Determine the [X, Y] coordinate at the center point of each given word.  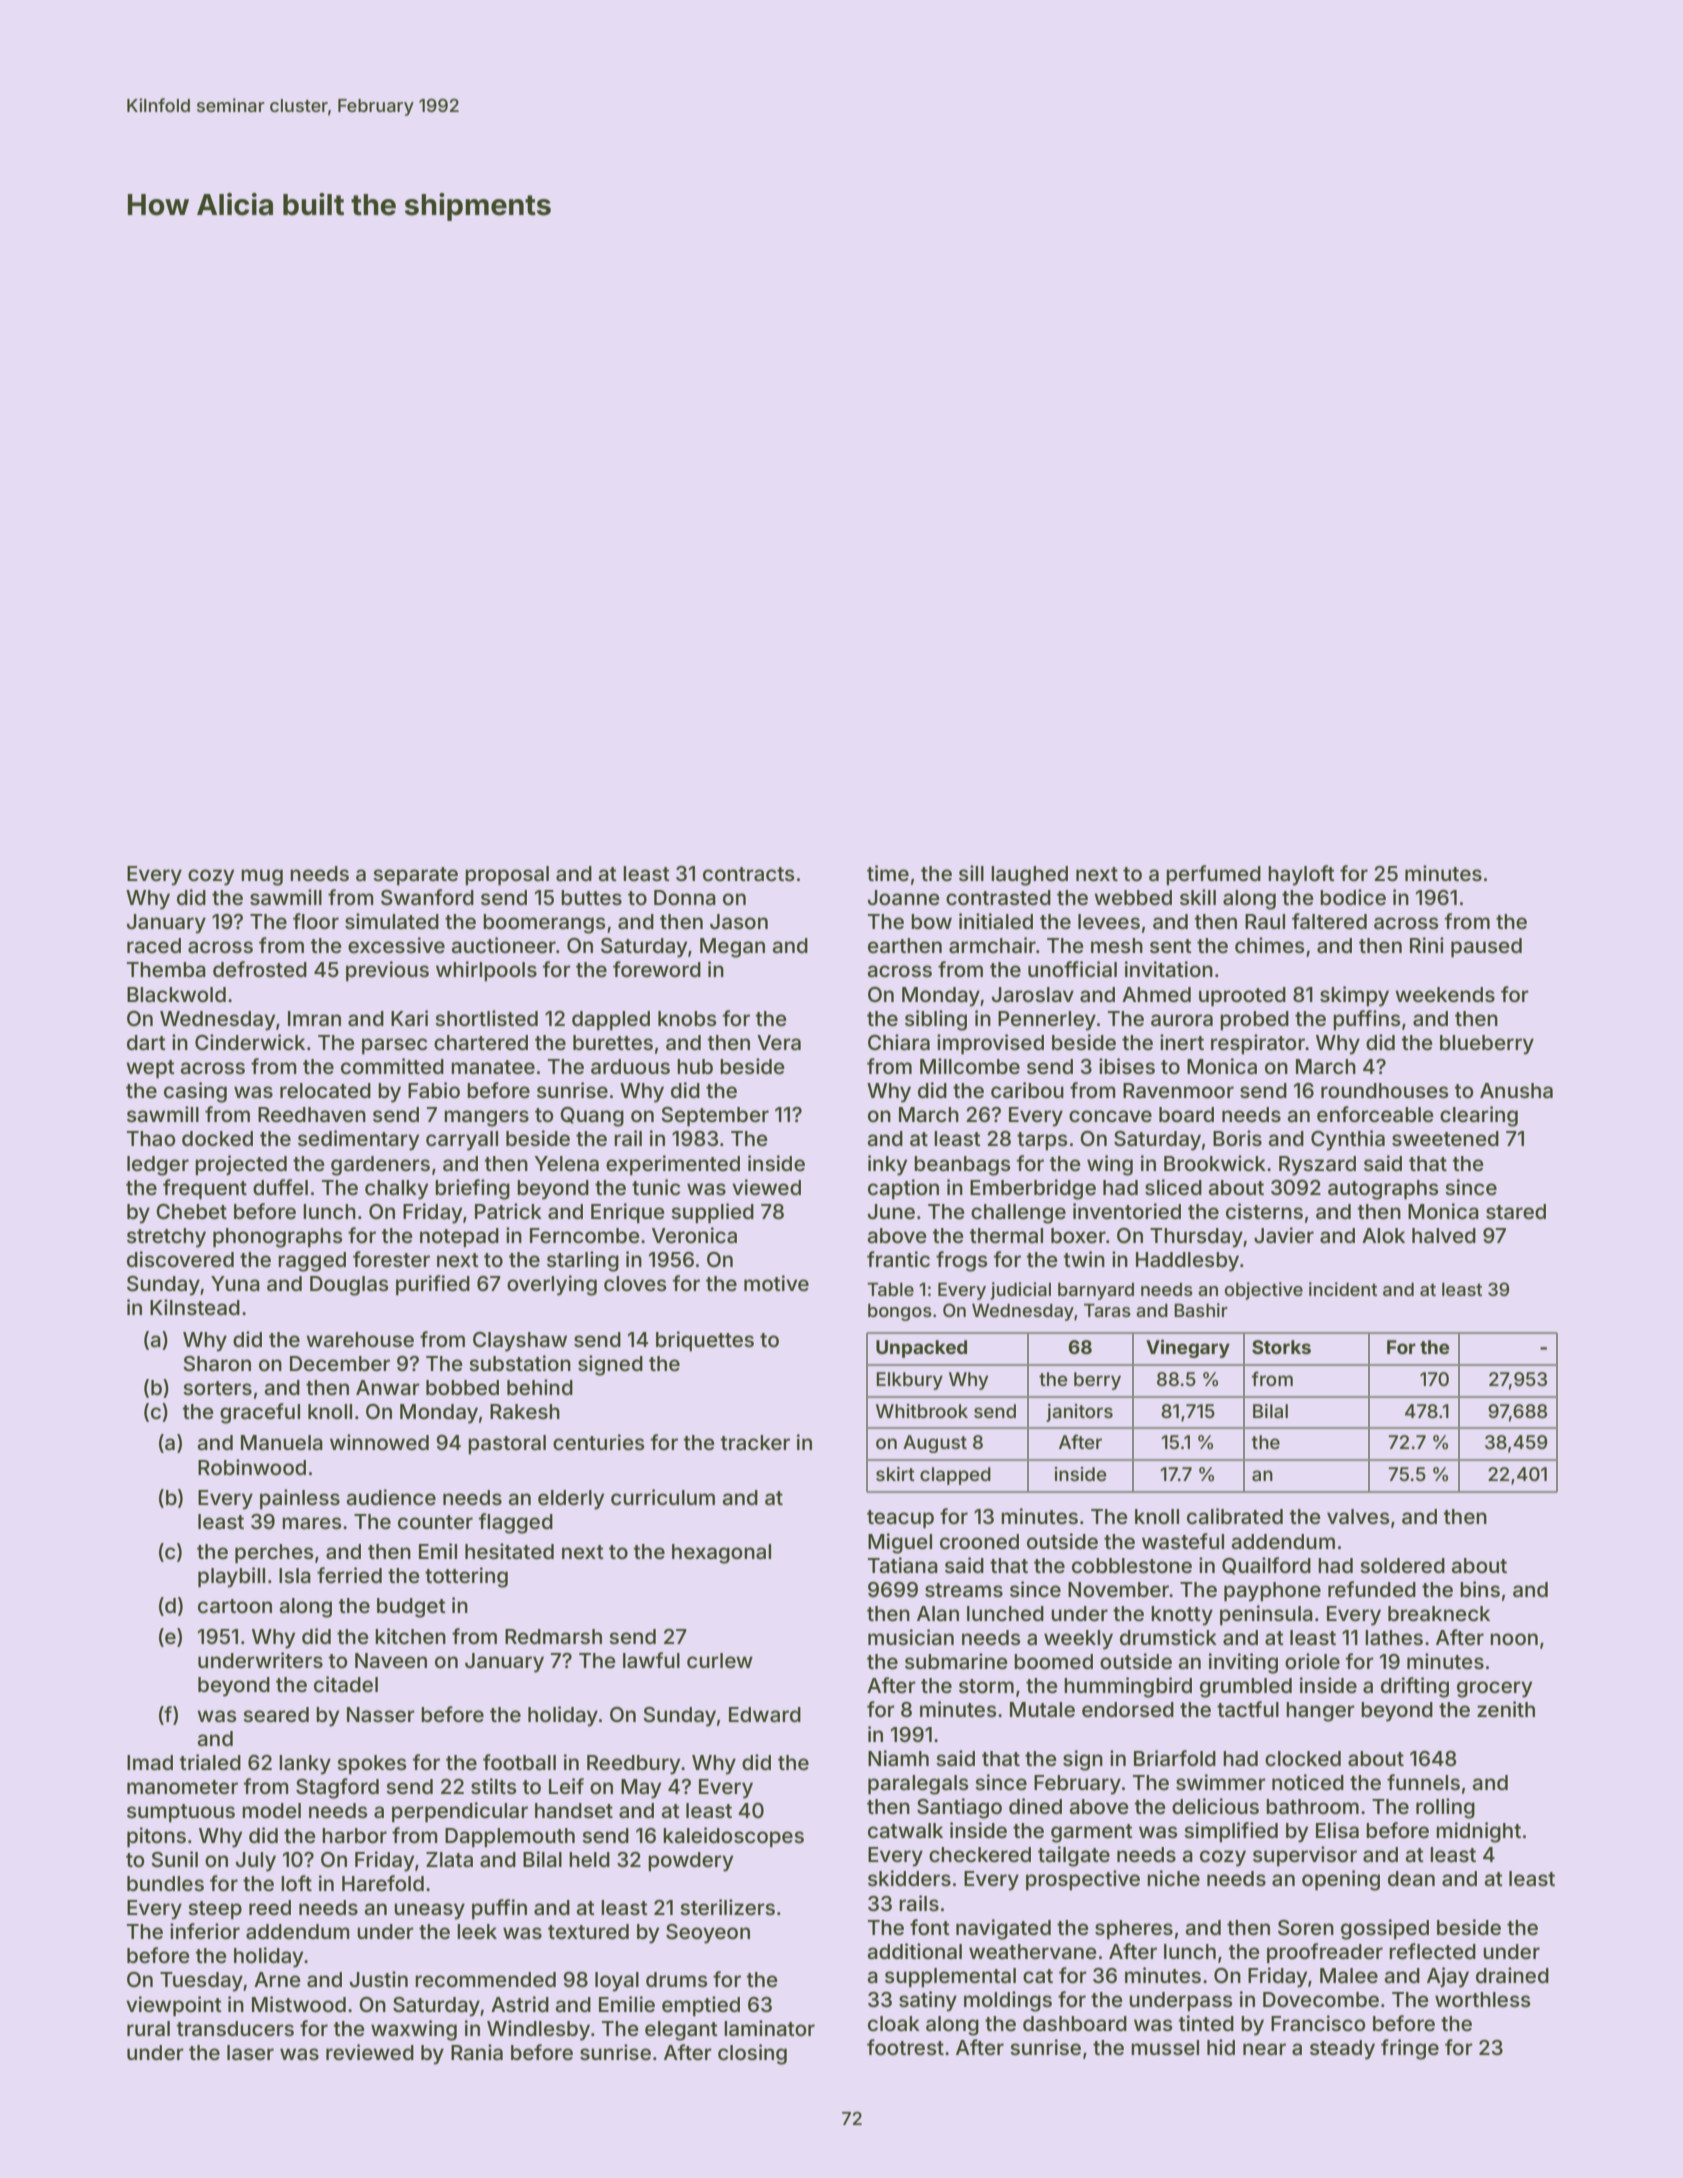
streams [964, 1590]
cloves [635, 1283]
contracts [749, 874]
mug [262, 877]
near [1264, 2049]
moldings [1008, 2001]
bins [1480, 1589]
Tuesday [201, 1982]
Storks [1281, 1347]
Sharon [217, 1364]
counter [435, 1522]
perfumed [1213, 875]
